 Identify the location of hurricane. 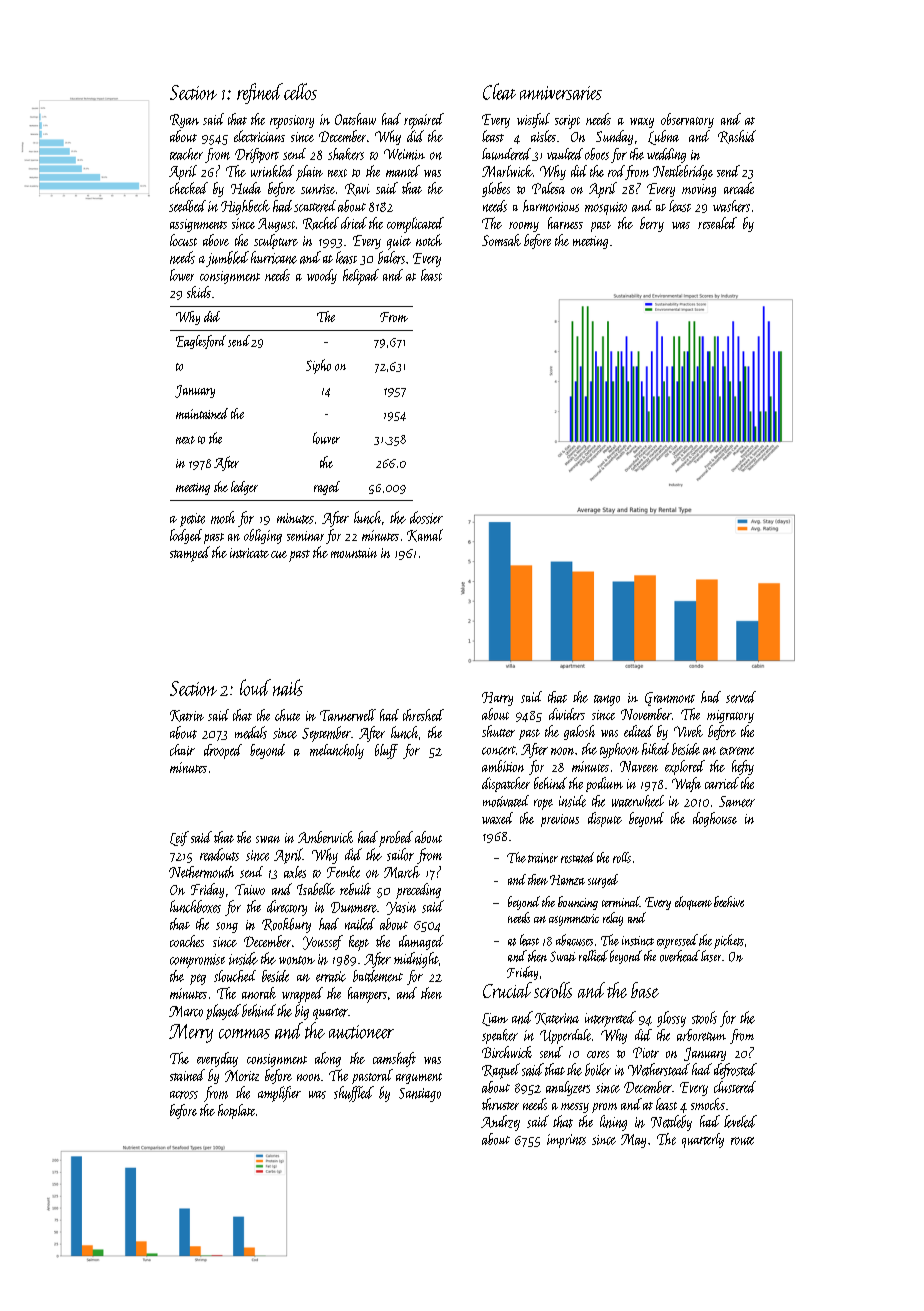
(274, 257).
